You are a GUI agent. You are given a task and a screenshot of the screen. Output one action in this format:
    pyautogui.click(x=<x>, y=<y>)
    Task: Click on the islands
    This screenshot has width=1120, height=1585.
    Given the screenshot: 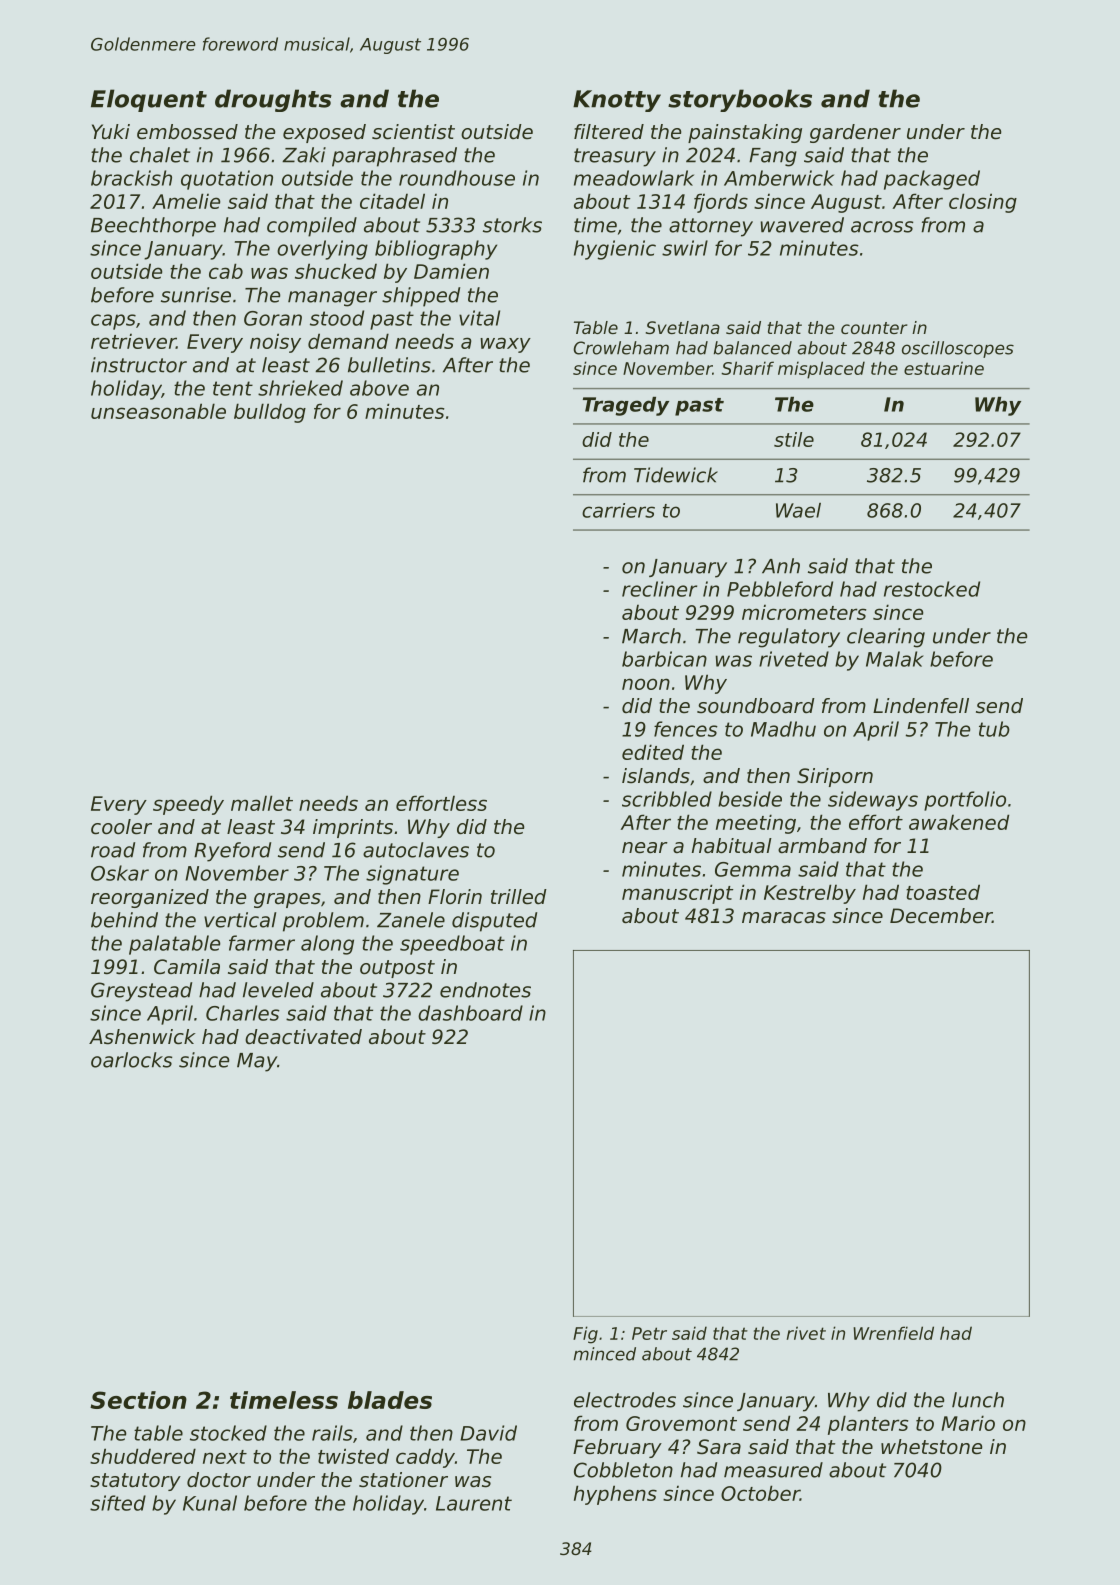 What is the action you would take?
    pyautogui.click(x=656, y=776)
